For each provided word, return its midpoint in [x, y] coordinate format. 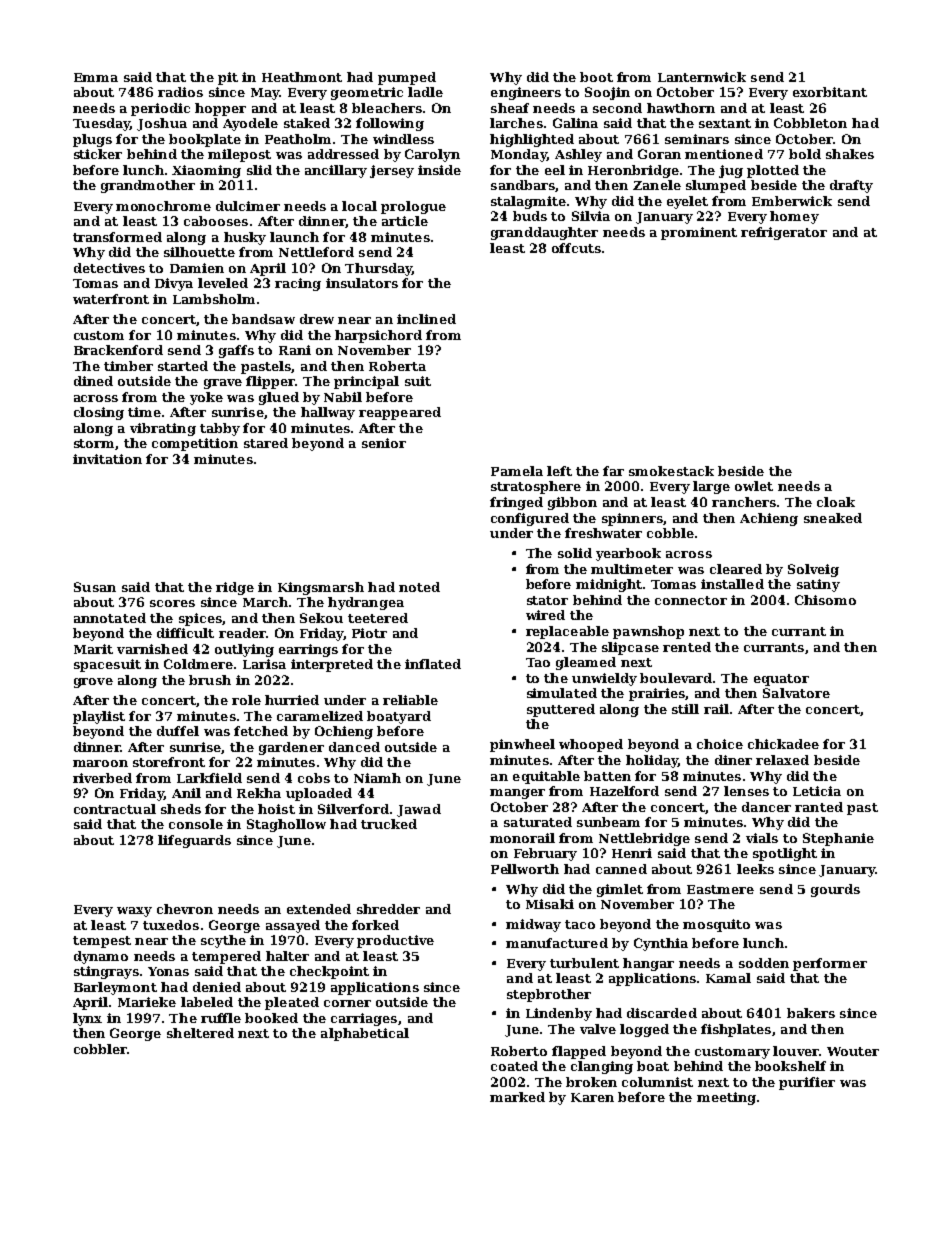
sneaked [833, 518]
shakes [850, 154]
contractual [115, 809]
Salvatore [796, 693]
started [183, 366]
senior [384, 443]
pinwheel [522, 745]
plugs [92, 140]
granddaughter [544, 233]
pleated [292, 1003]
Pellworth [525, 869]
